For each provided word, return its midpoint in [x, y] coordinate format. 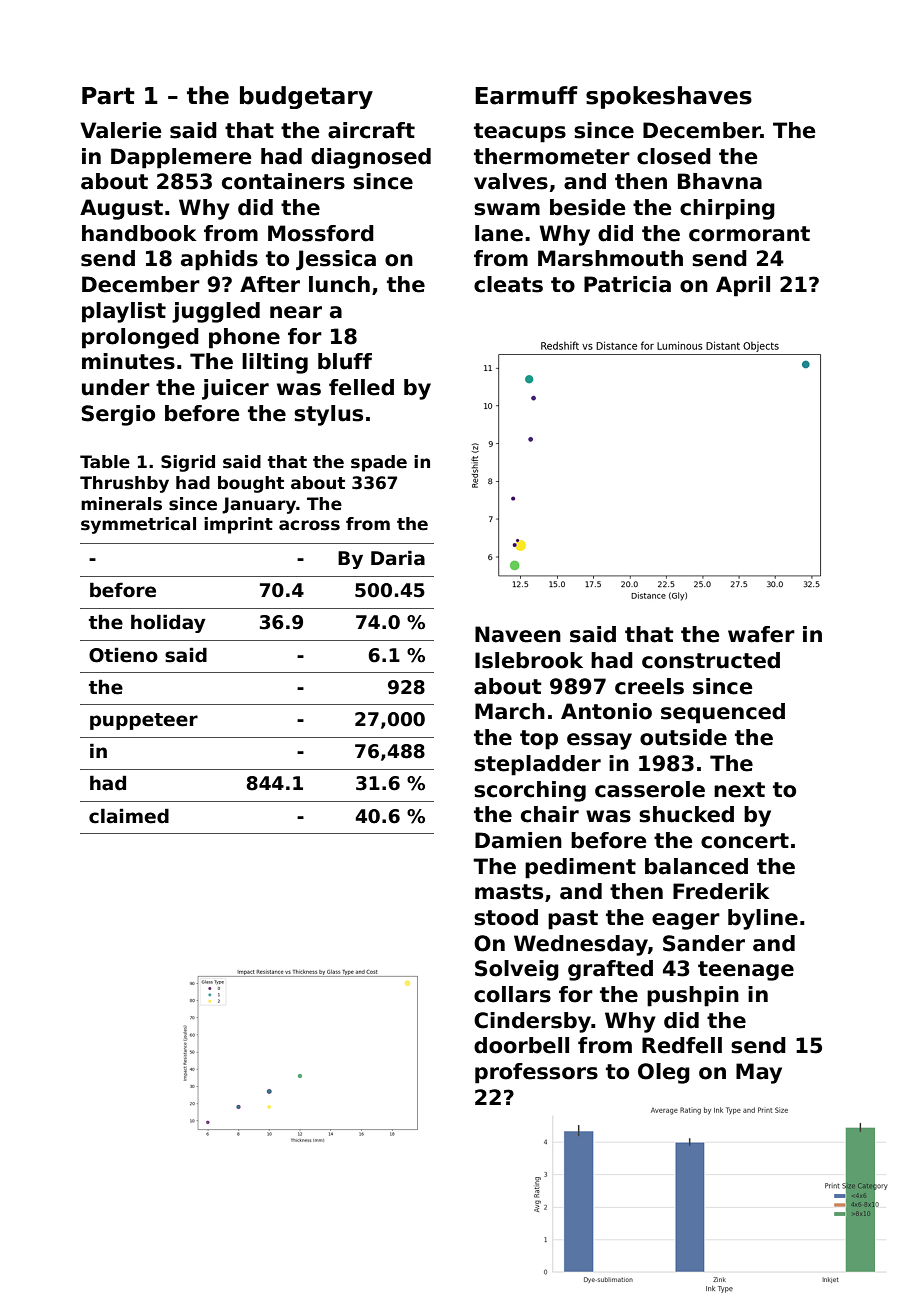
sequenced [723, 713]
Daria [398, 558]
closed [674, 156]
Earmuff [526, 95]
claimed [129, 816]
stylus [328, 415]
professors [536, 1073]
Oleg [664, 1073]
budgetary [306, 97]
